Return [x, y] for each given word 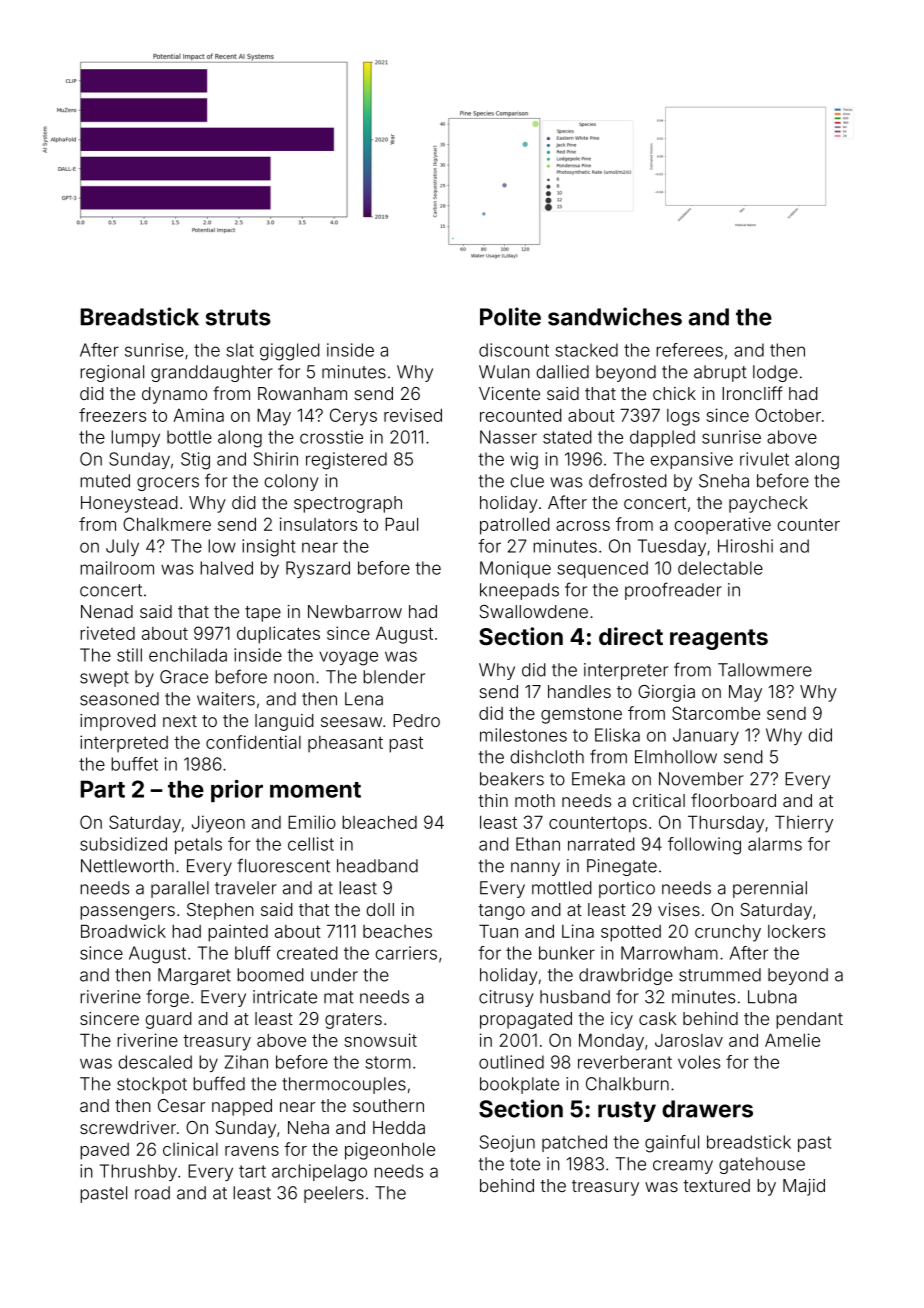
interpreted [124, 744]
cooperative [723, 526]
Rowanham [302, 393]
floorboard [733, 800]
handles [579, 691]
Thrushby [138, 1172]
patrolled [515, 526]
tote [525, 1164]
